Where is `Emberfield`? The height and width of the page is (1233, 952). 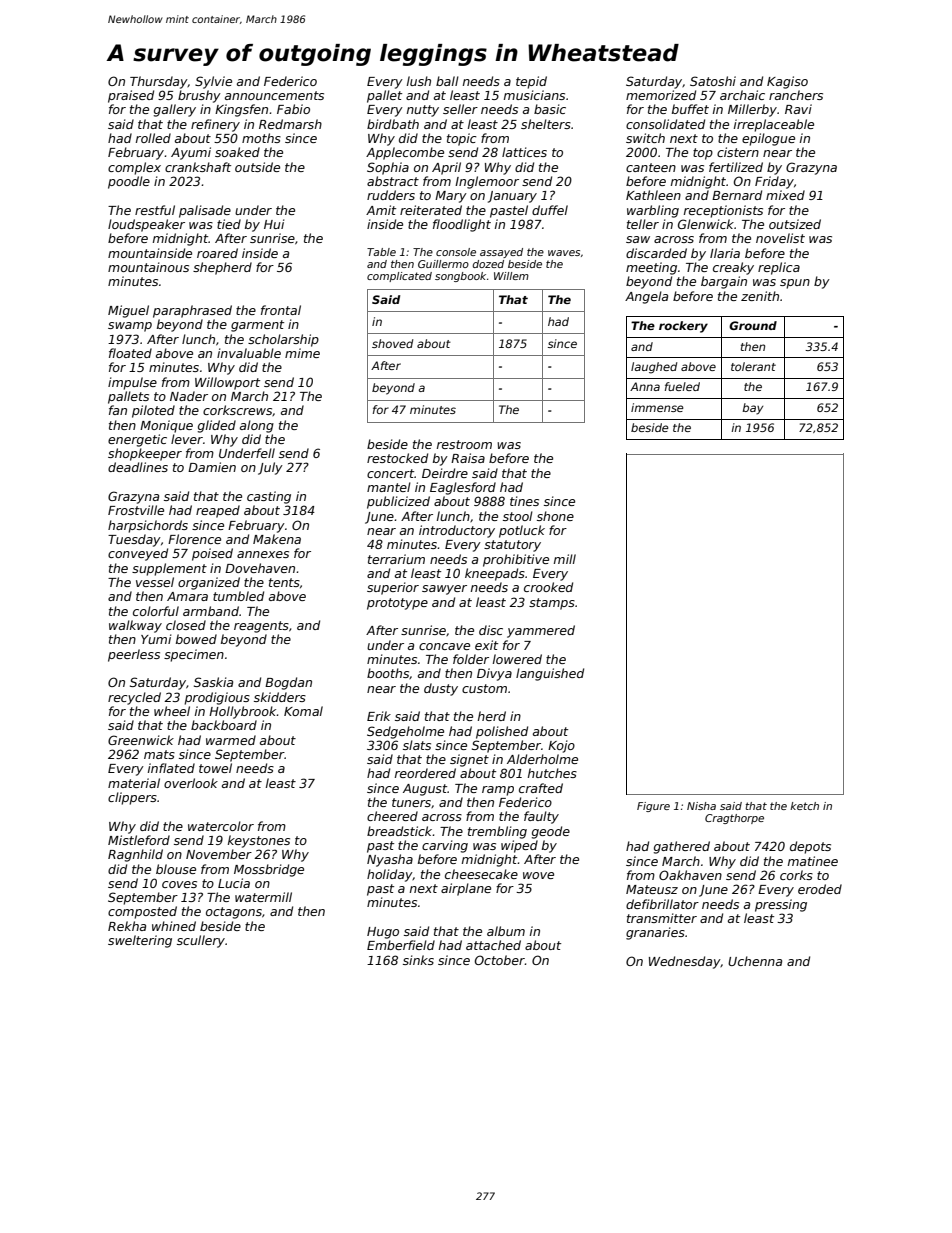
Emberfield is located at coordinates (401, 945).
